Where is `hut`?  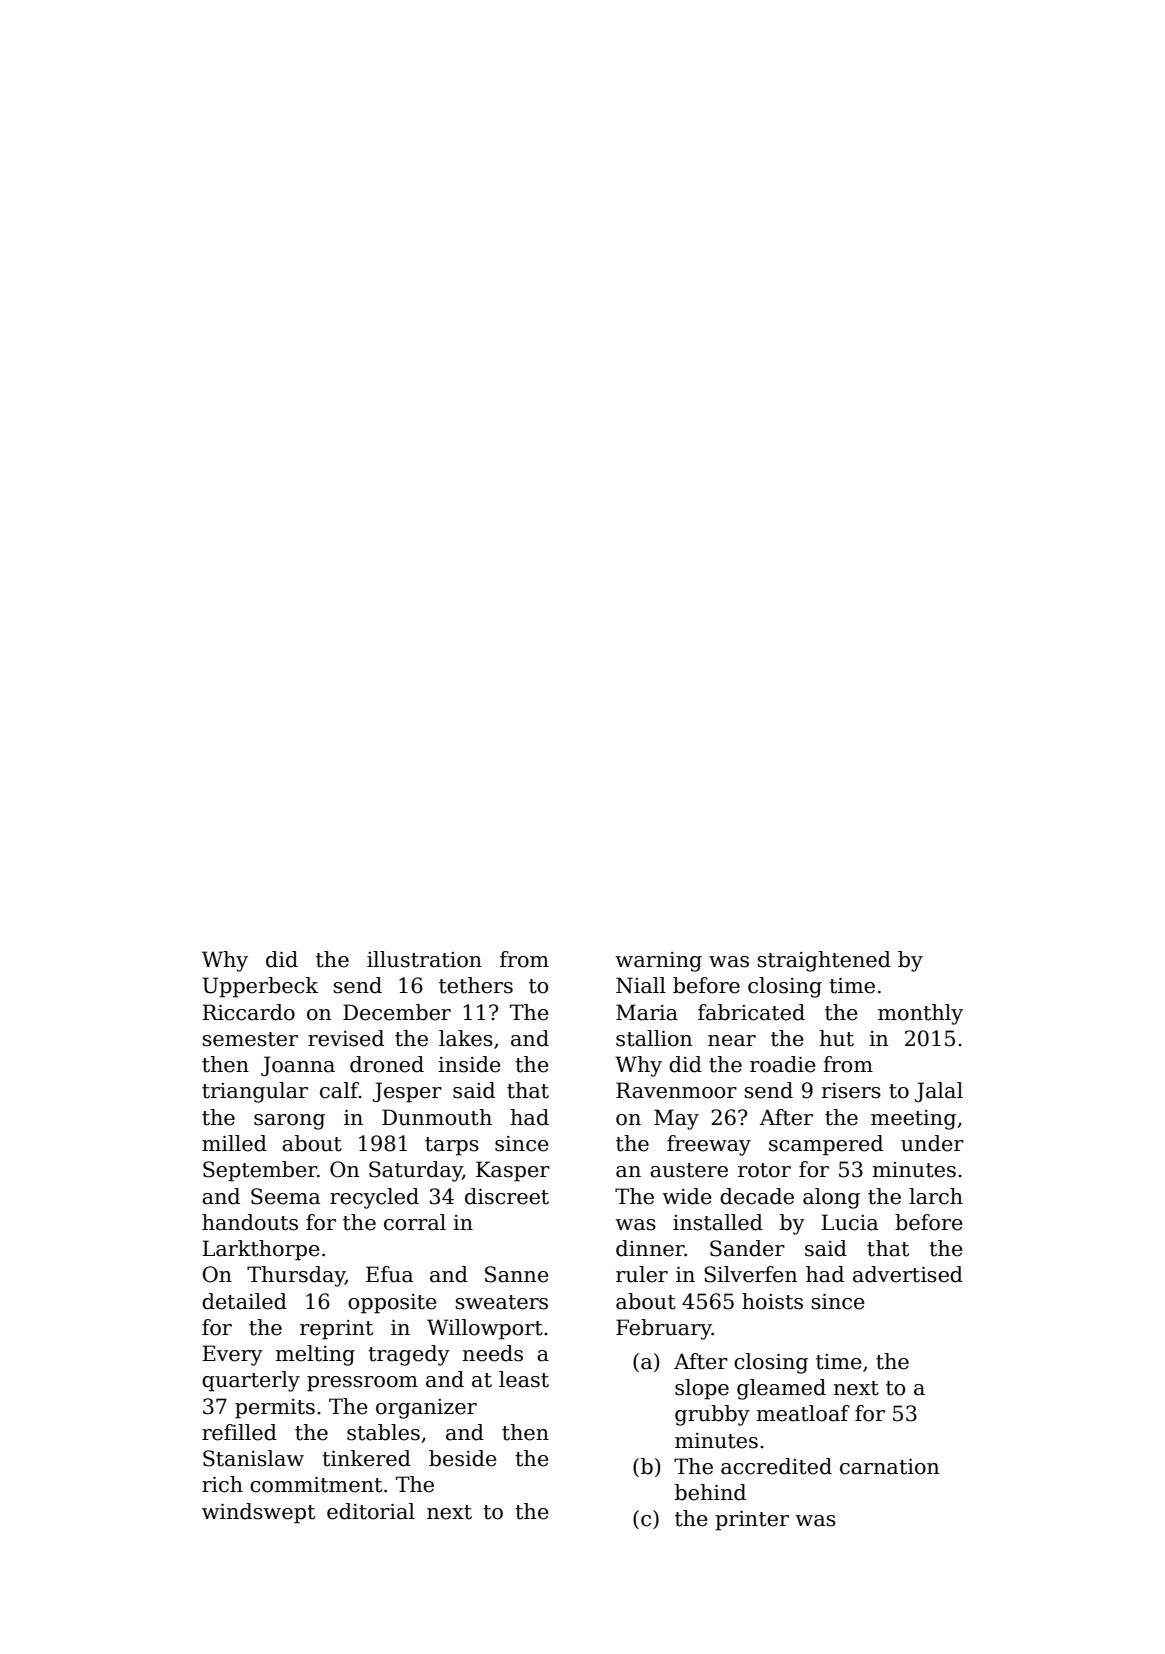
hut is located at coordinates (836, 1038).
